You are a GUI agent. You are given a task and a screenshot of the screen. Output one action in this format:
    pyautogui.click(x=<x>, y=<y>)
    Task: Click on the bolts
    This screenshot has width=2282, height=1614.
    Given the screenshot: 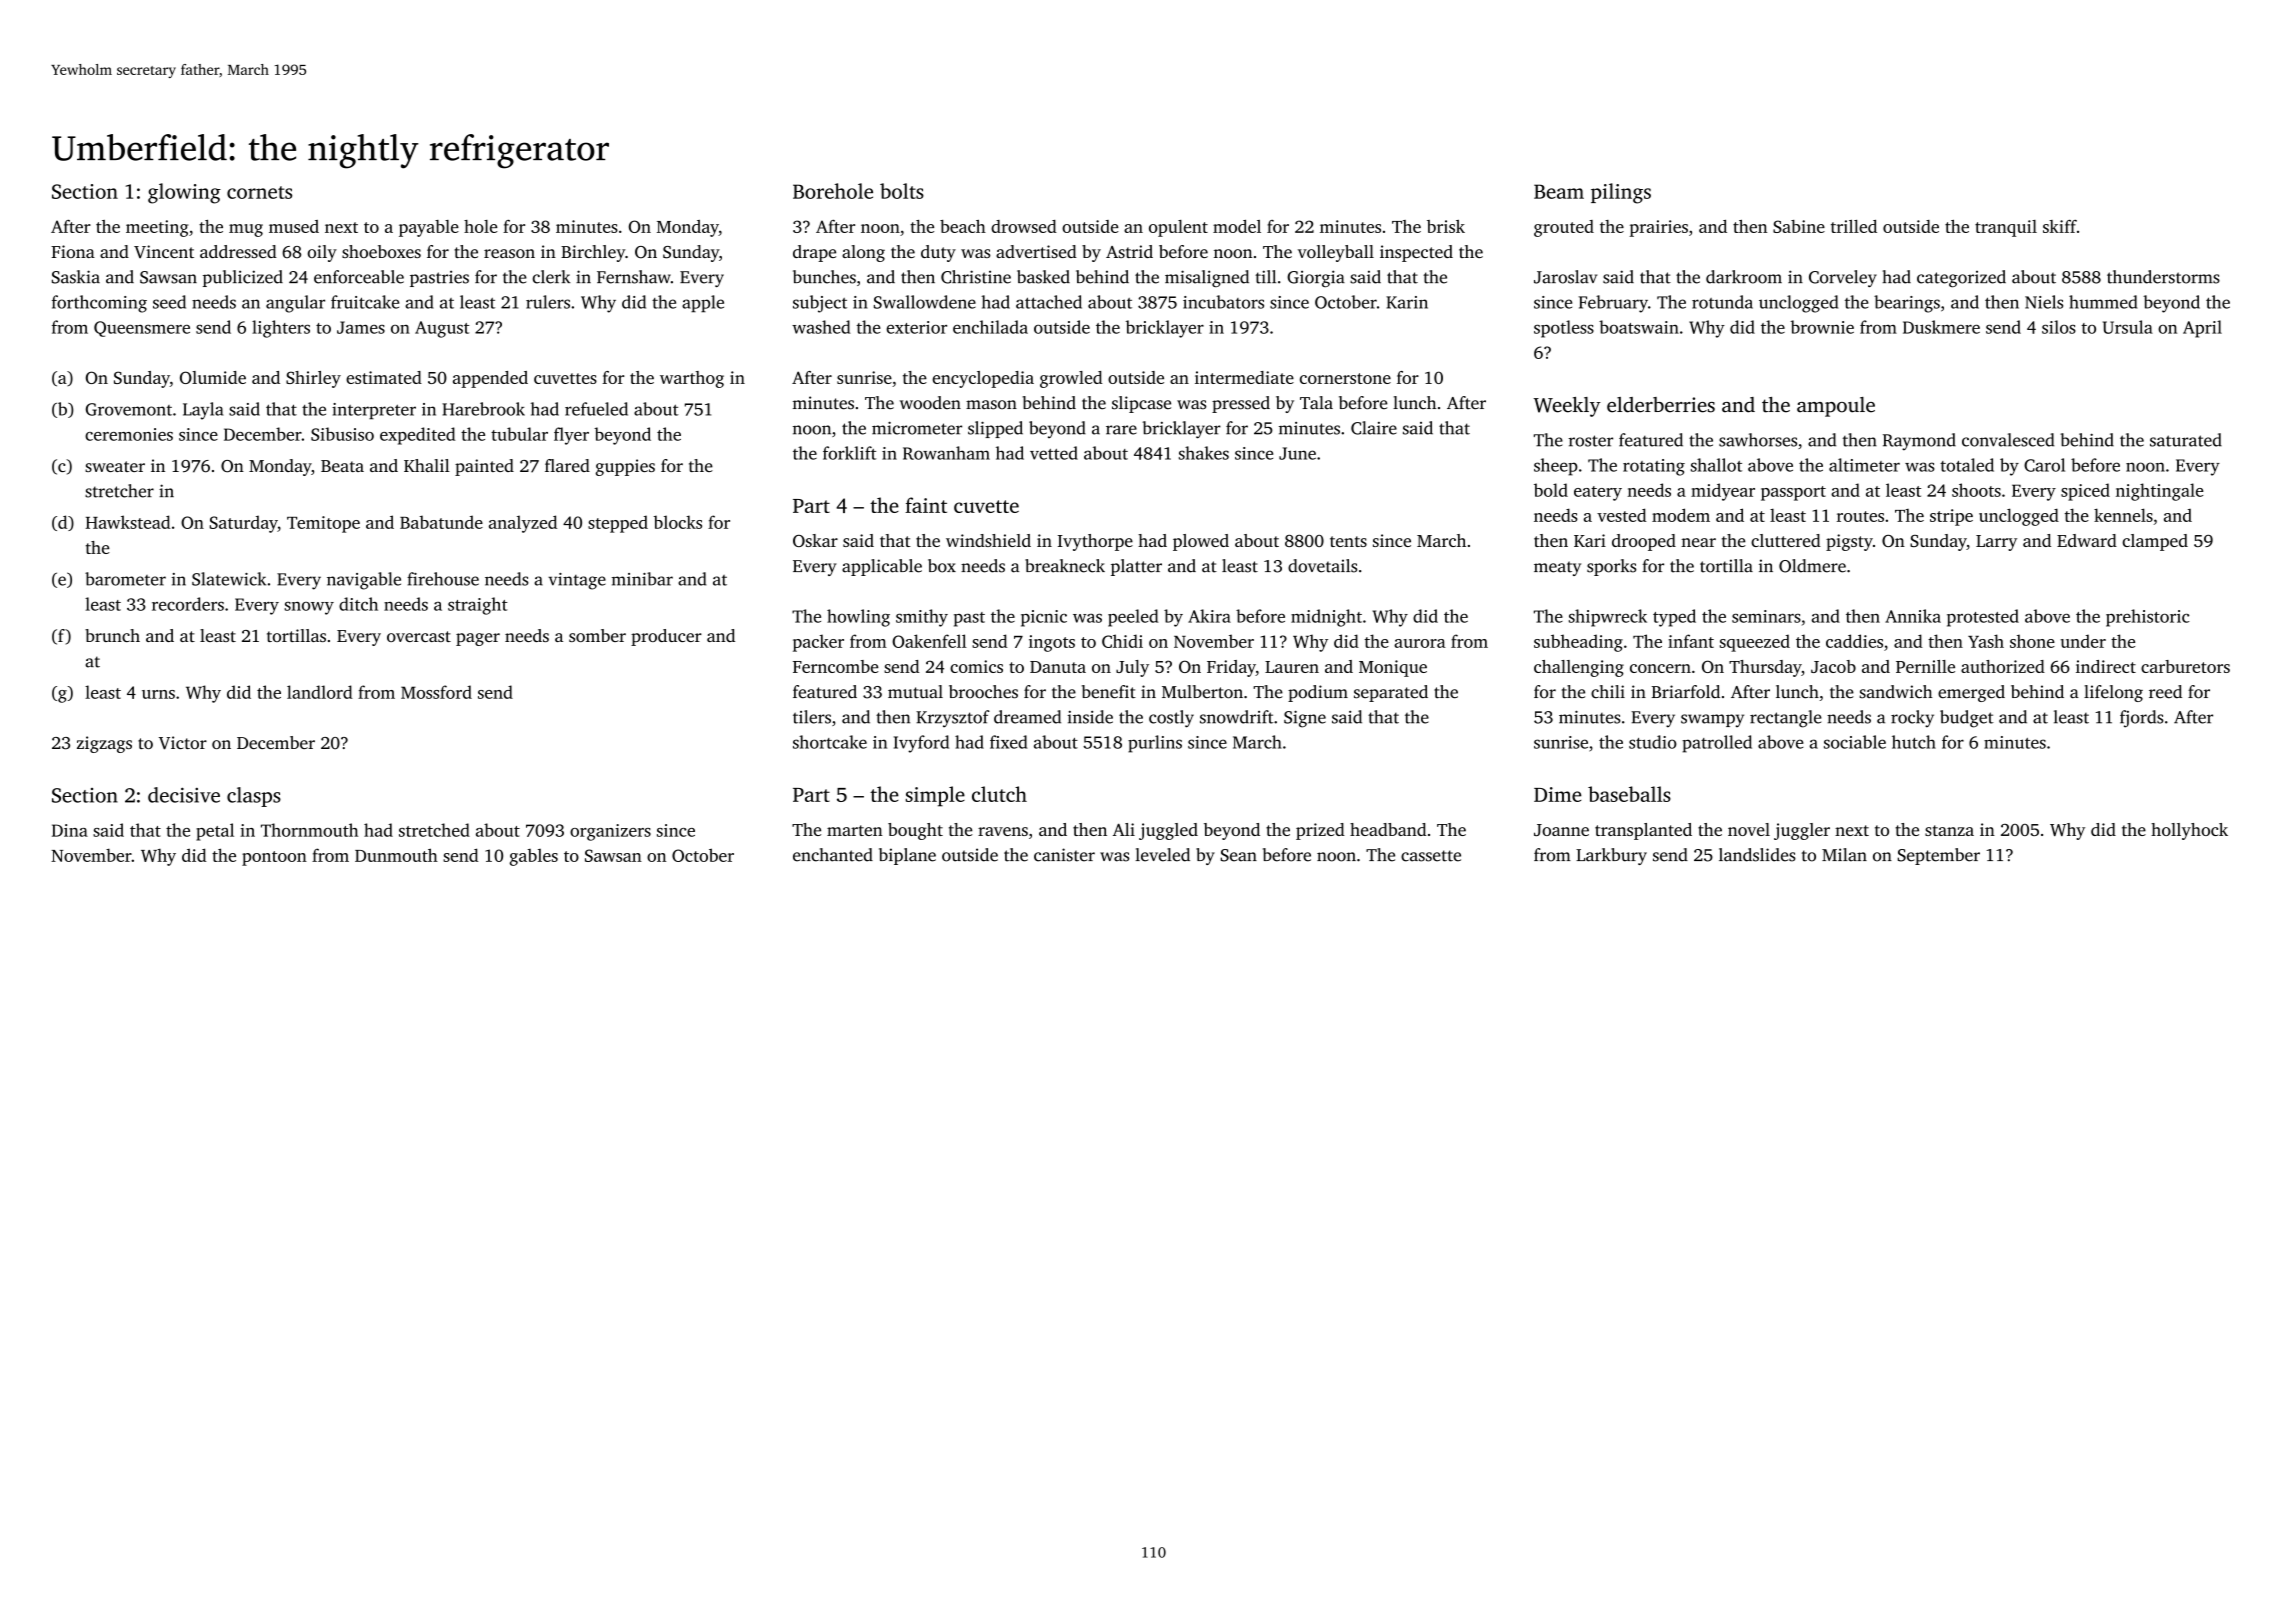 What is the action you would take?
    pyautogui.click(x=902, y=191)
